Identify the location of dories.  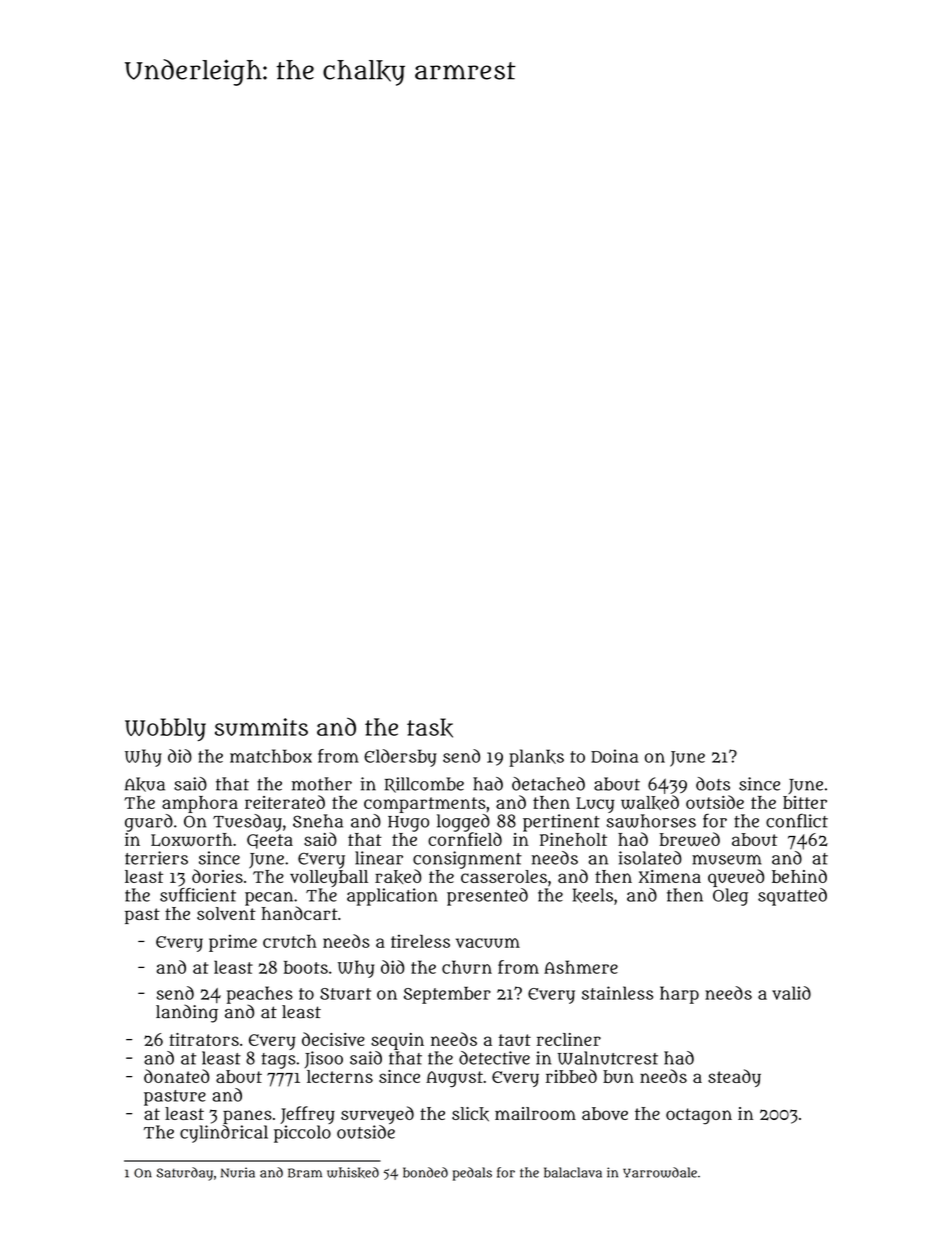
(217, 876).
